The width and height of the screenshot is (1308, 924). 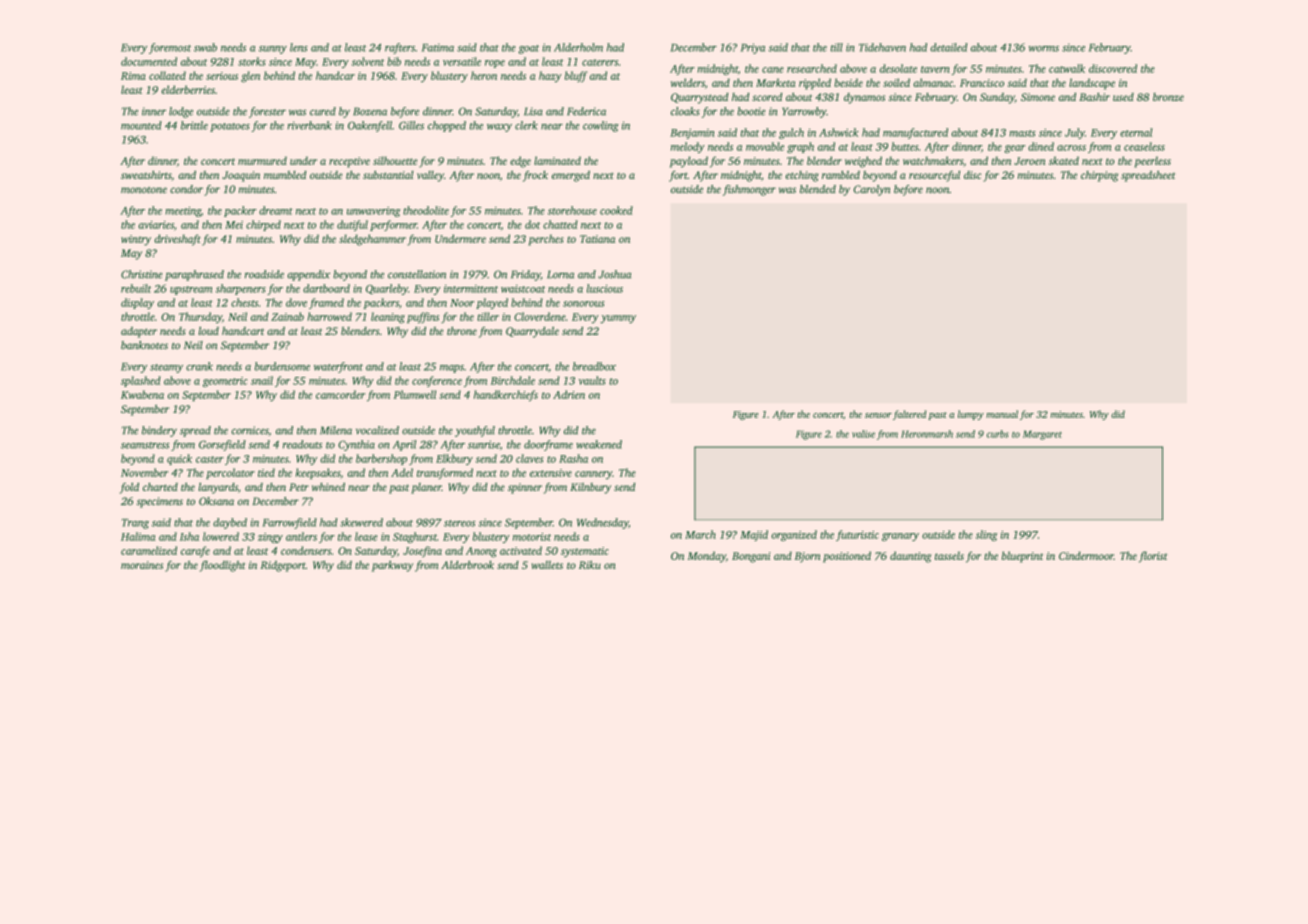 What do you see at coordinates (593, 475) in the screenshot?
I see `cannery` at bounding box center [593, 475].
